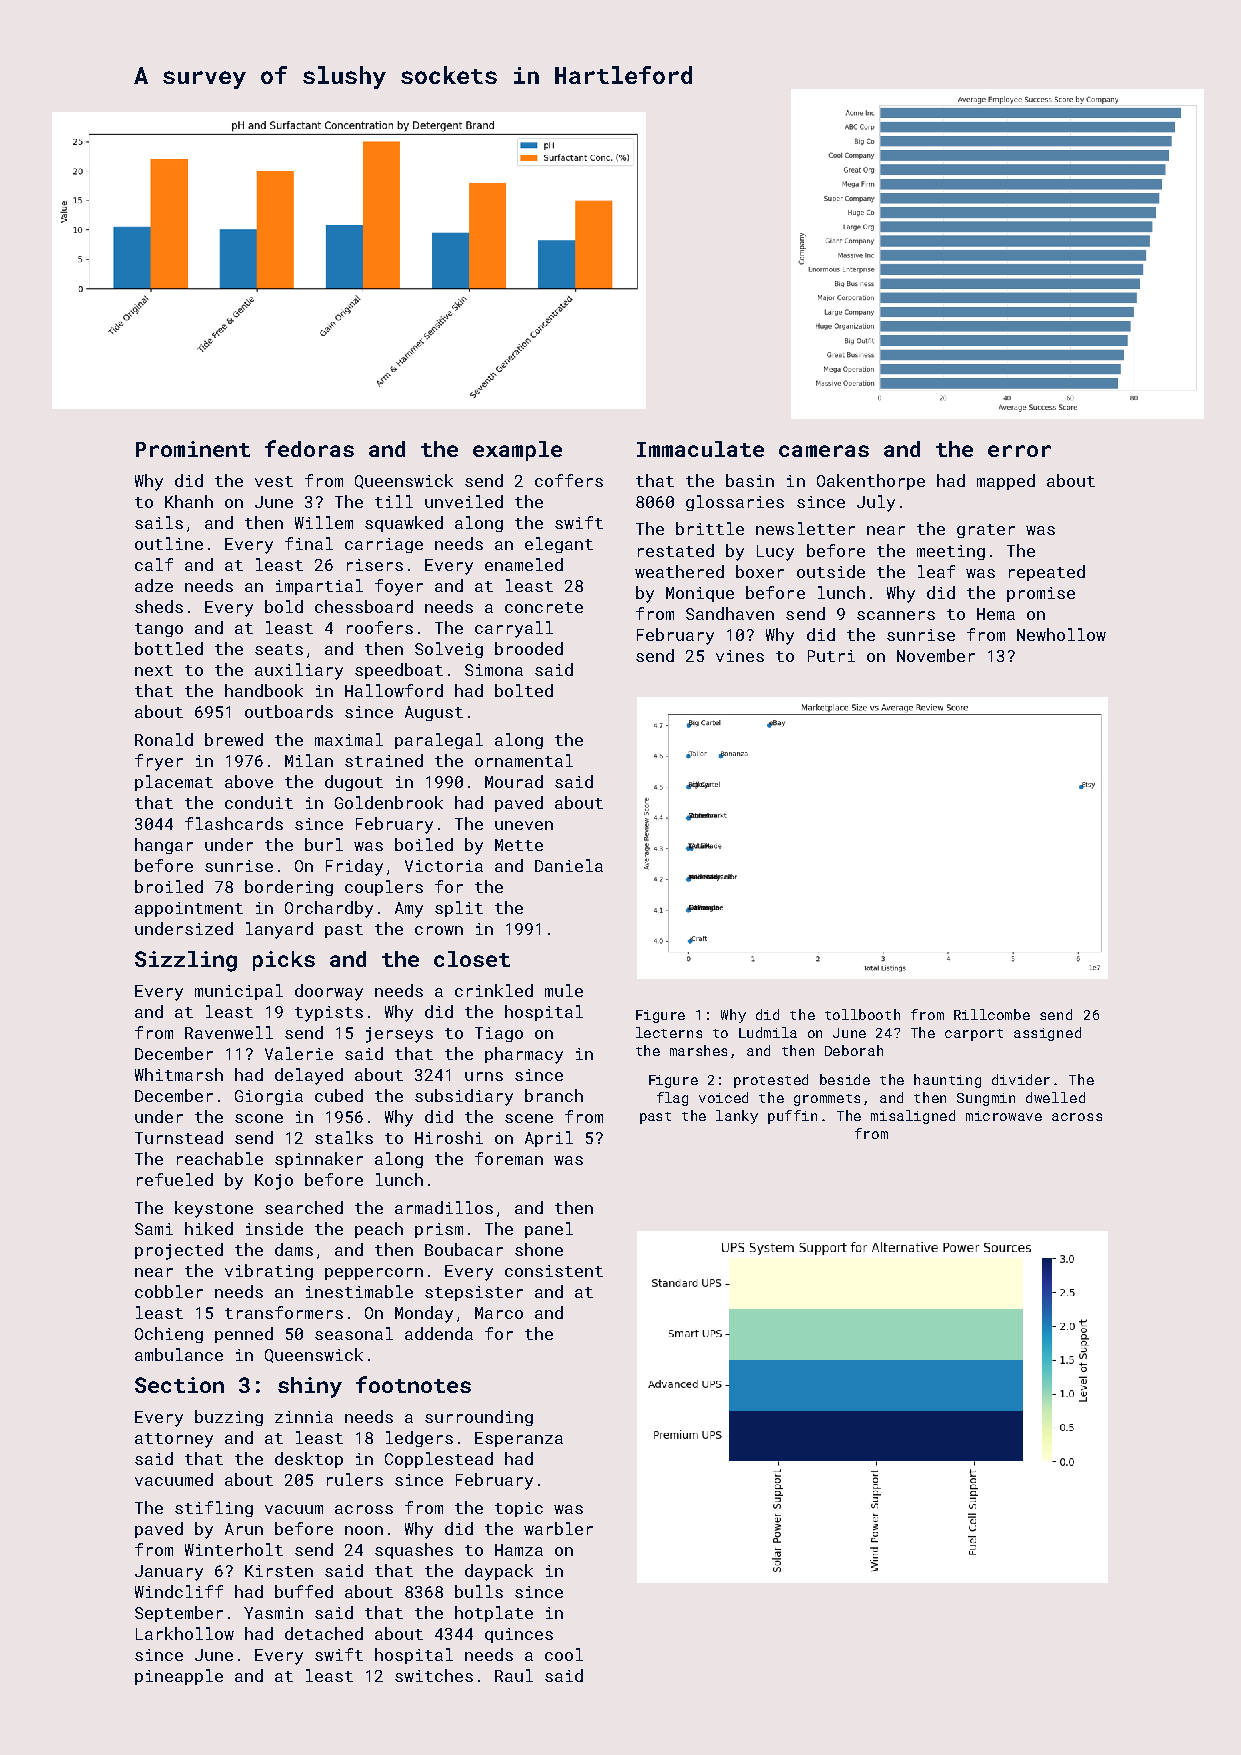 Image resolution: width=1241 pixels, height=1755 pixels. I want to click on microwave, so click(1004, 1116).
